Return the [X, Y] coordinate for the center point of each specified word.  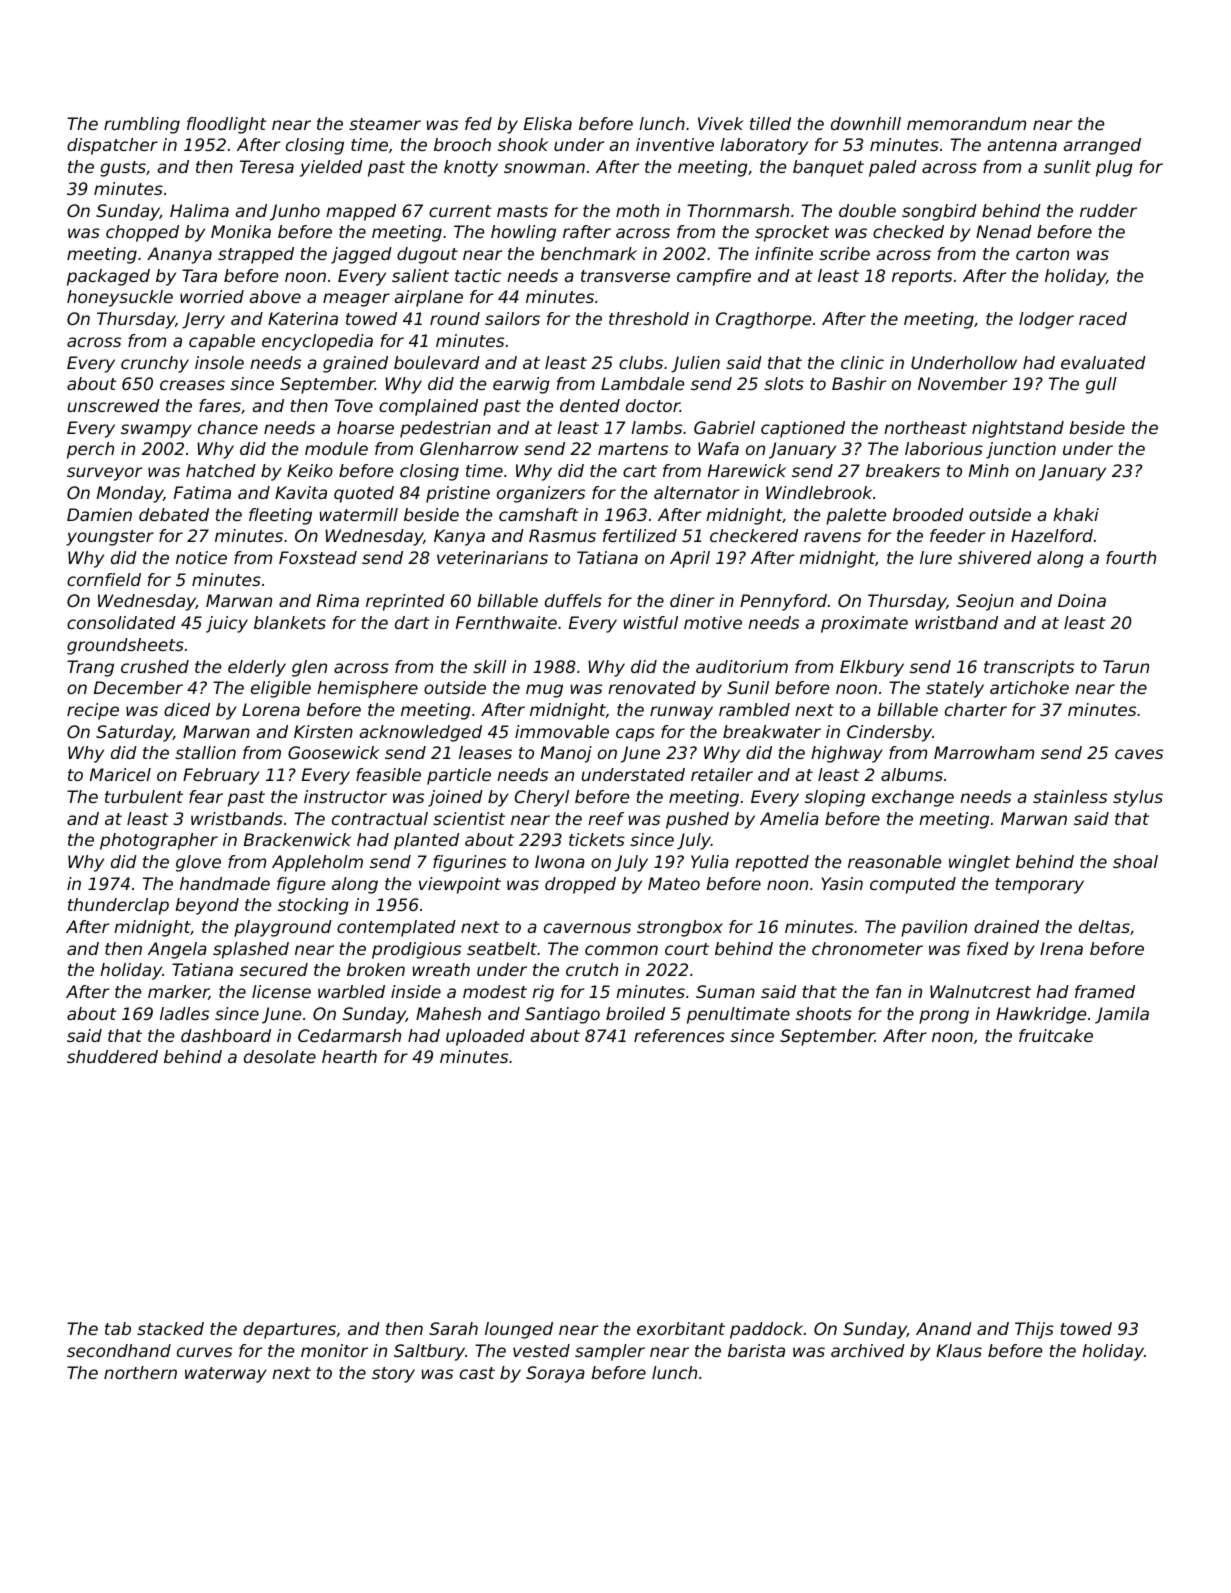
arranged [1102, 146]
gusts [123, 169]
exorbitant [681, 1328]
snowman [544, 168]
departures [289, 1330]
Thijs [1034, 1330]
